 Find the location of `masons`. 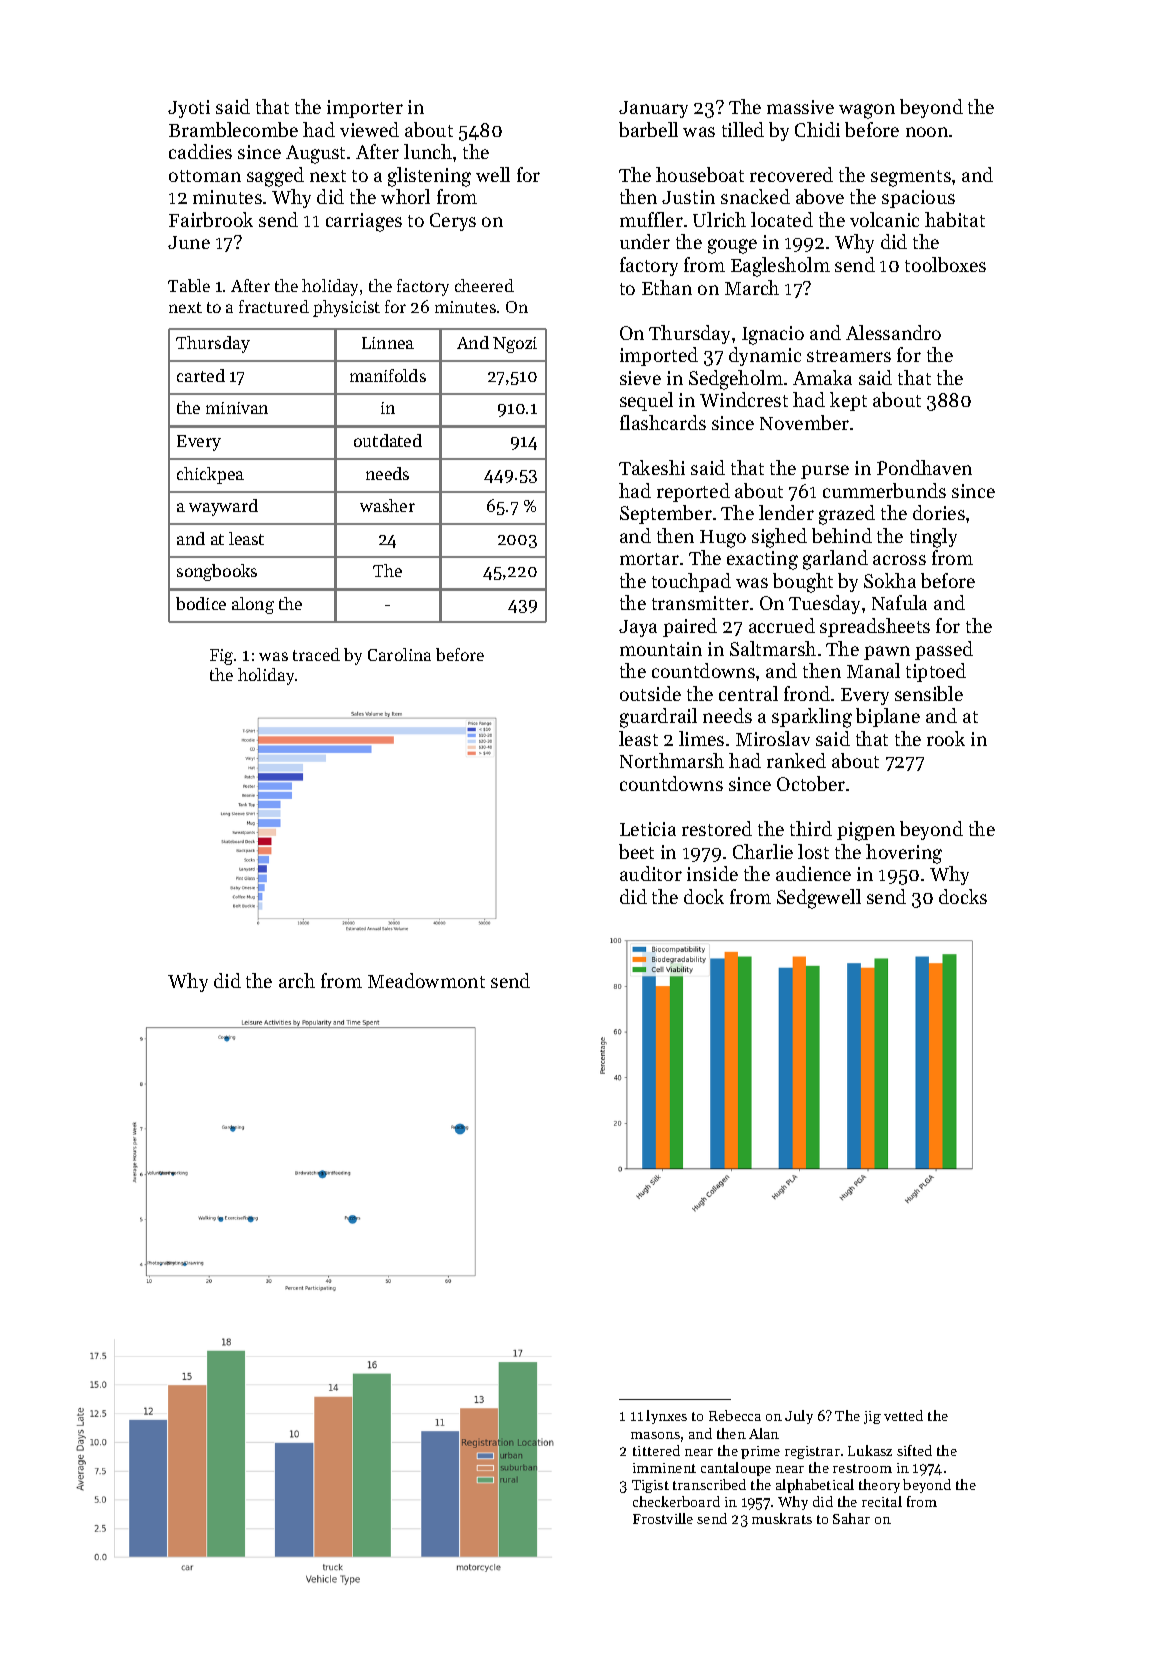

masons is located at coordinates (655, 1435).
